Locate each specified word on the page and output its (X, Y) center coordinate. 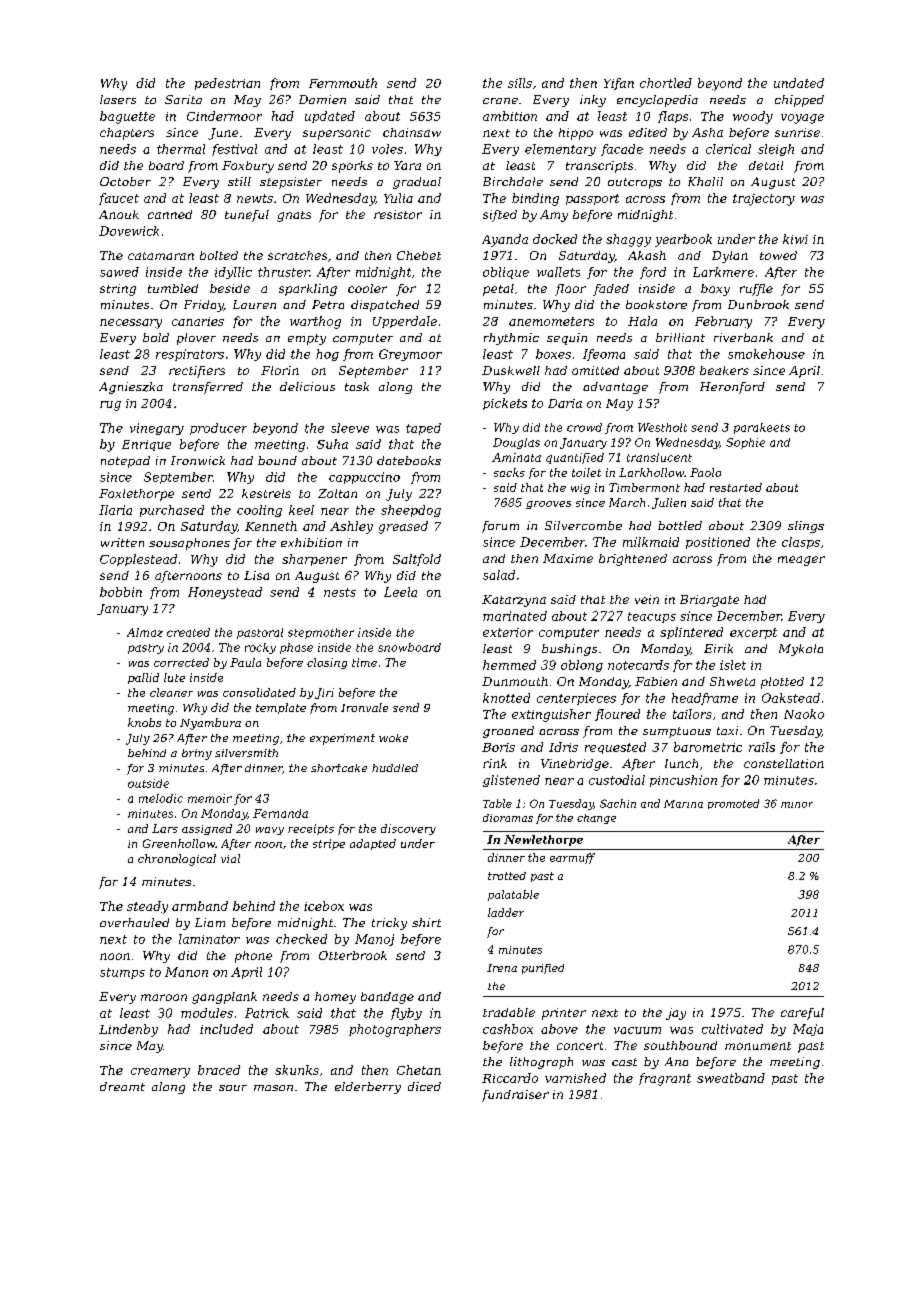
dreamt (122, 1086)
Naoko (804, 714)
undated (799, 83)
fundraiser (515, 1096)
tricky (389, 924)
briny (197, 754)
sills (520, 83)
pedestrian (227, 84)
